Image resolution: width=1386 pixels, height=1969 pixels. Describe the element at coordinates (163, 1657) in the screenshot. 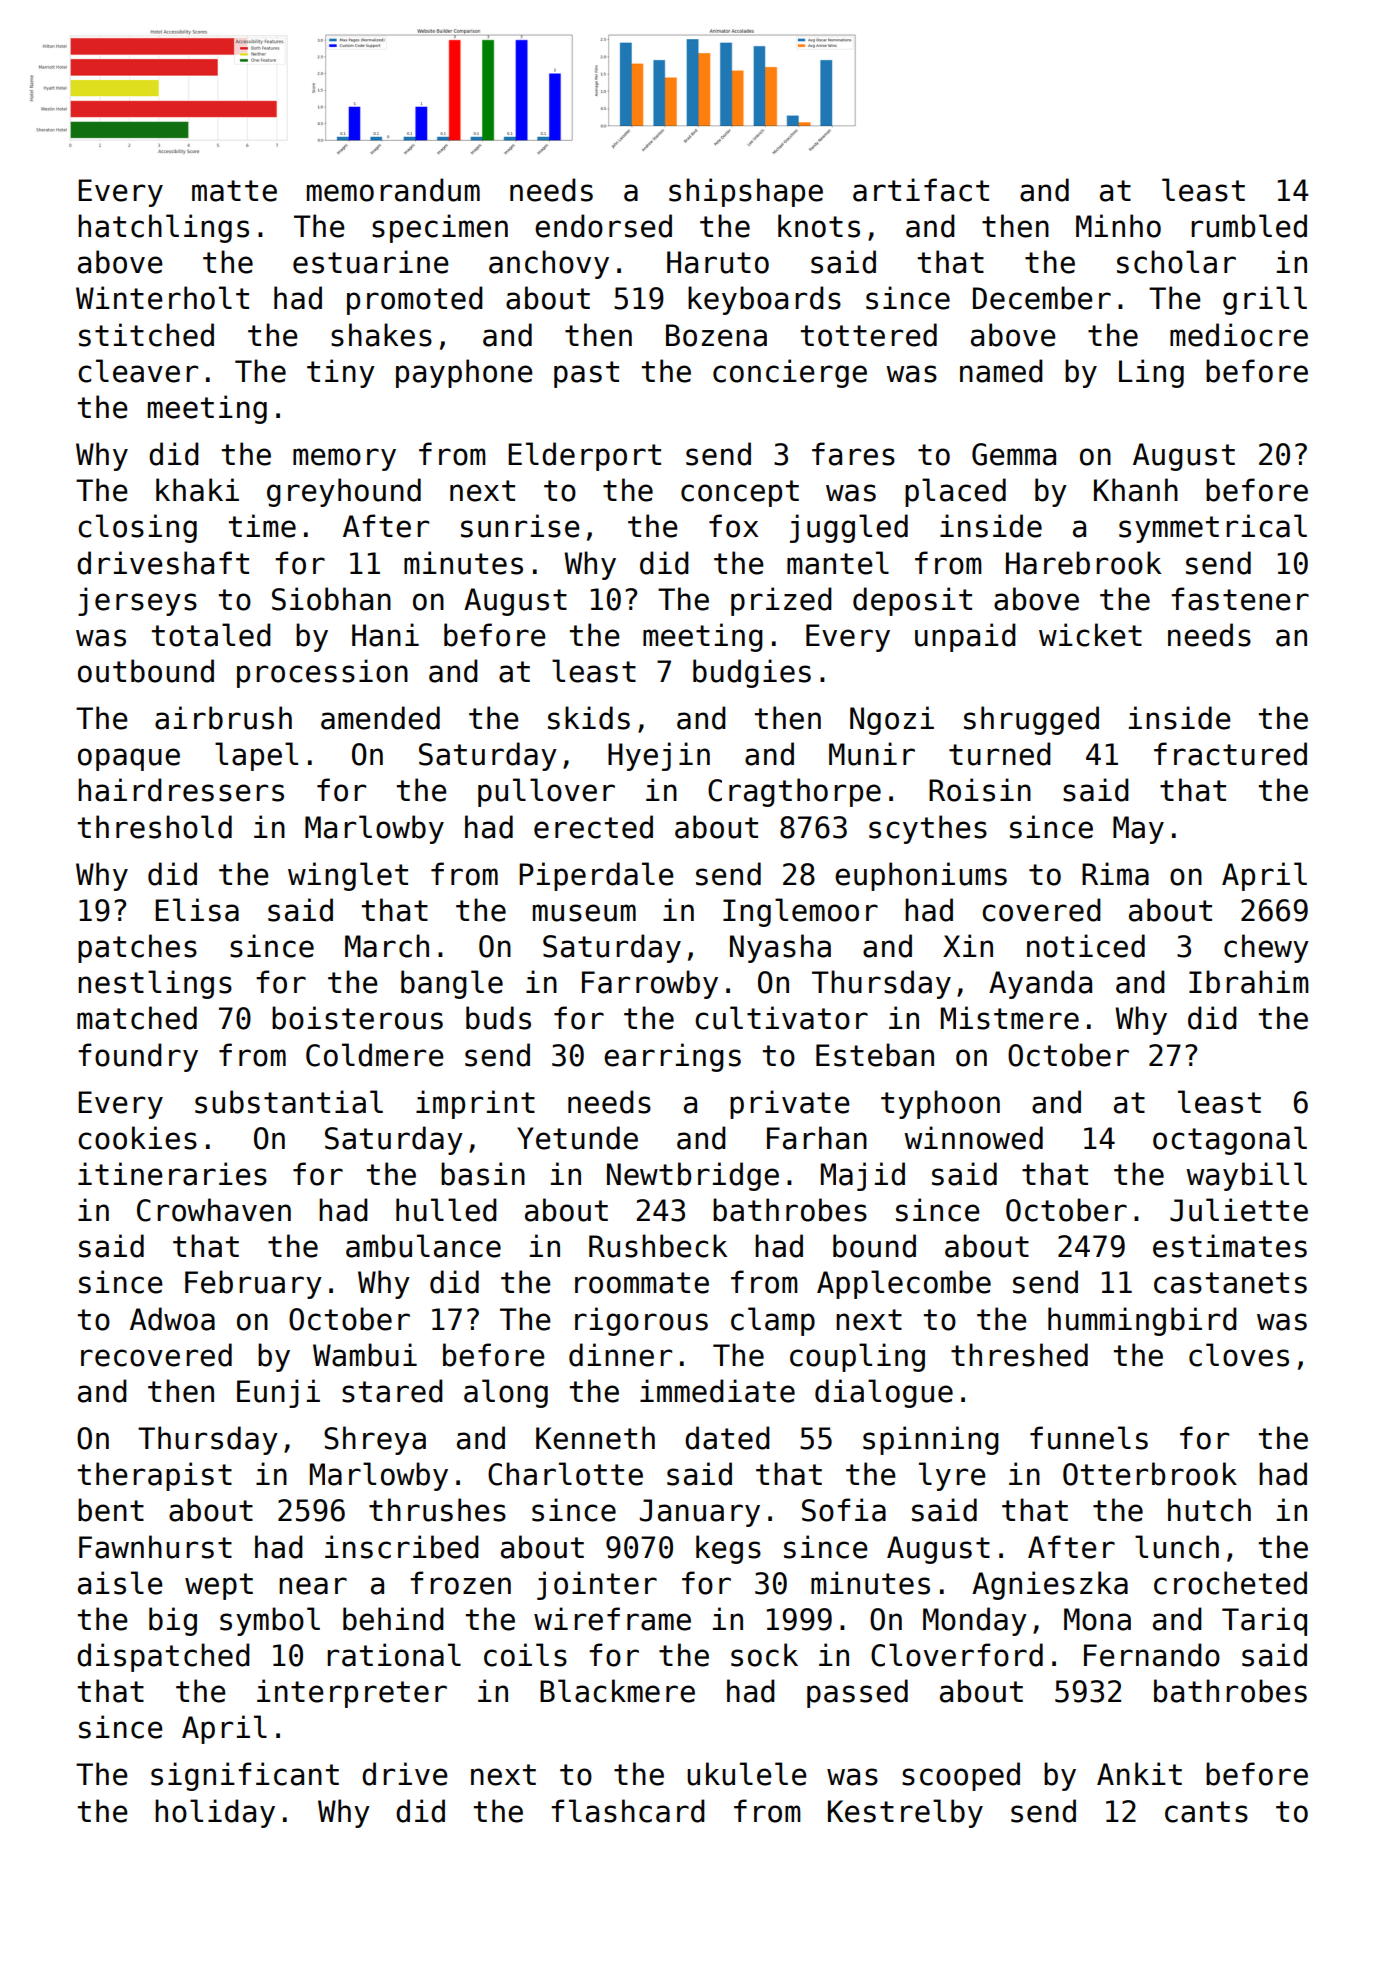

I see `dispatched` at that location.
